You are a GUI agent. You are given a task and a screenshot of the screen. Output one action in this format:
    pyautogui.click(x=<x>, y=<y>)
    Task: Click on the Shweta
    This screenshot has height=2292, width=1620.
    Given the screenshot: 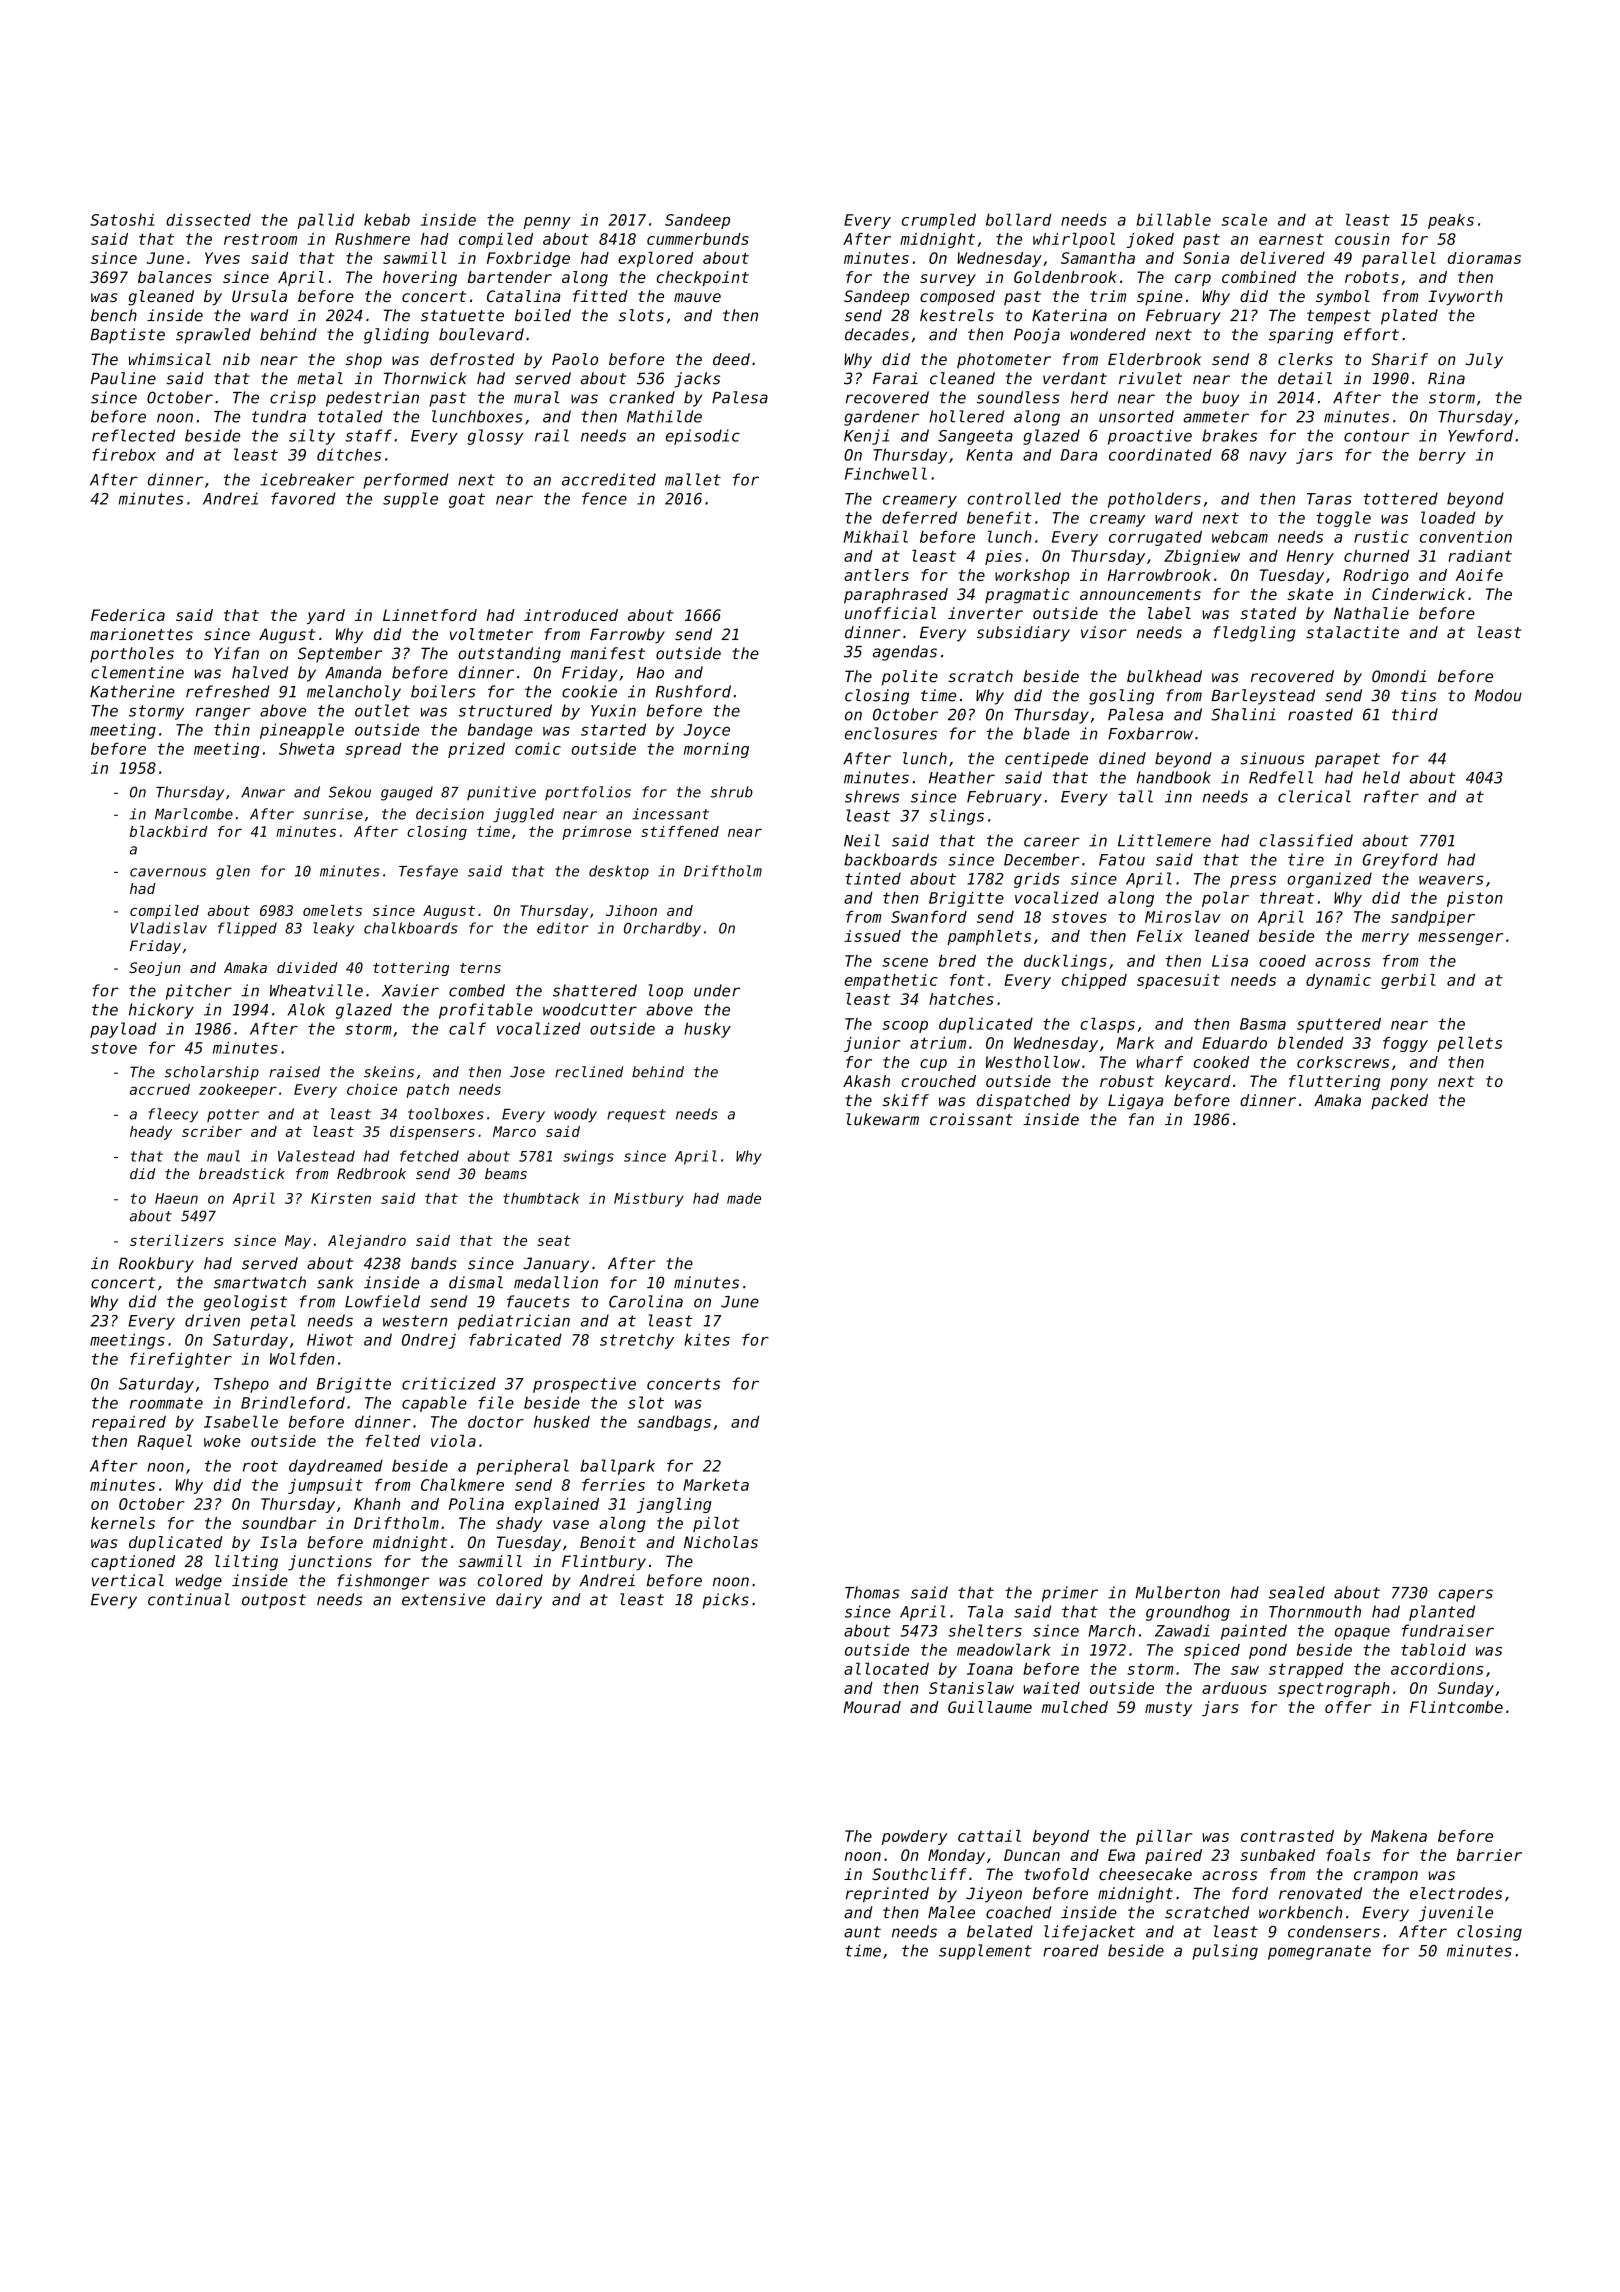 What is the action you would take?
    pyautogui.click(x=306, y=749)
